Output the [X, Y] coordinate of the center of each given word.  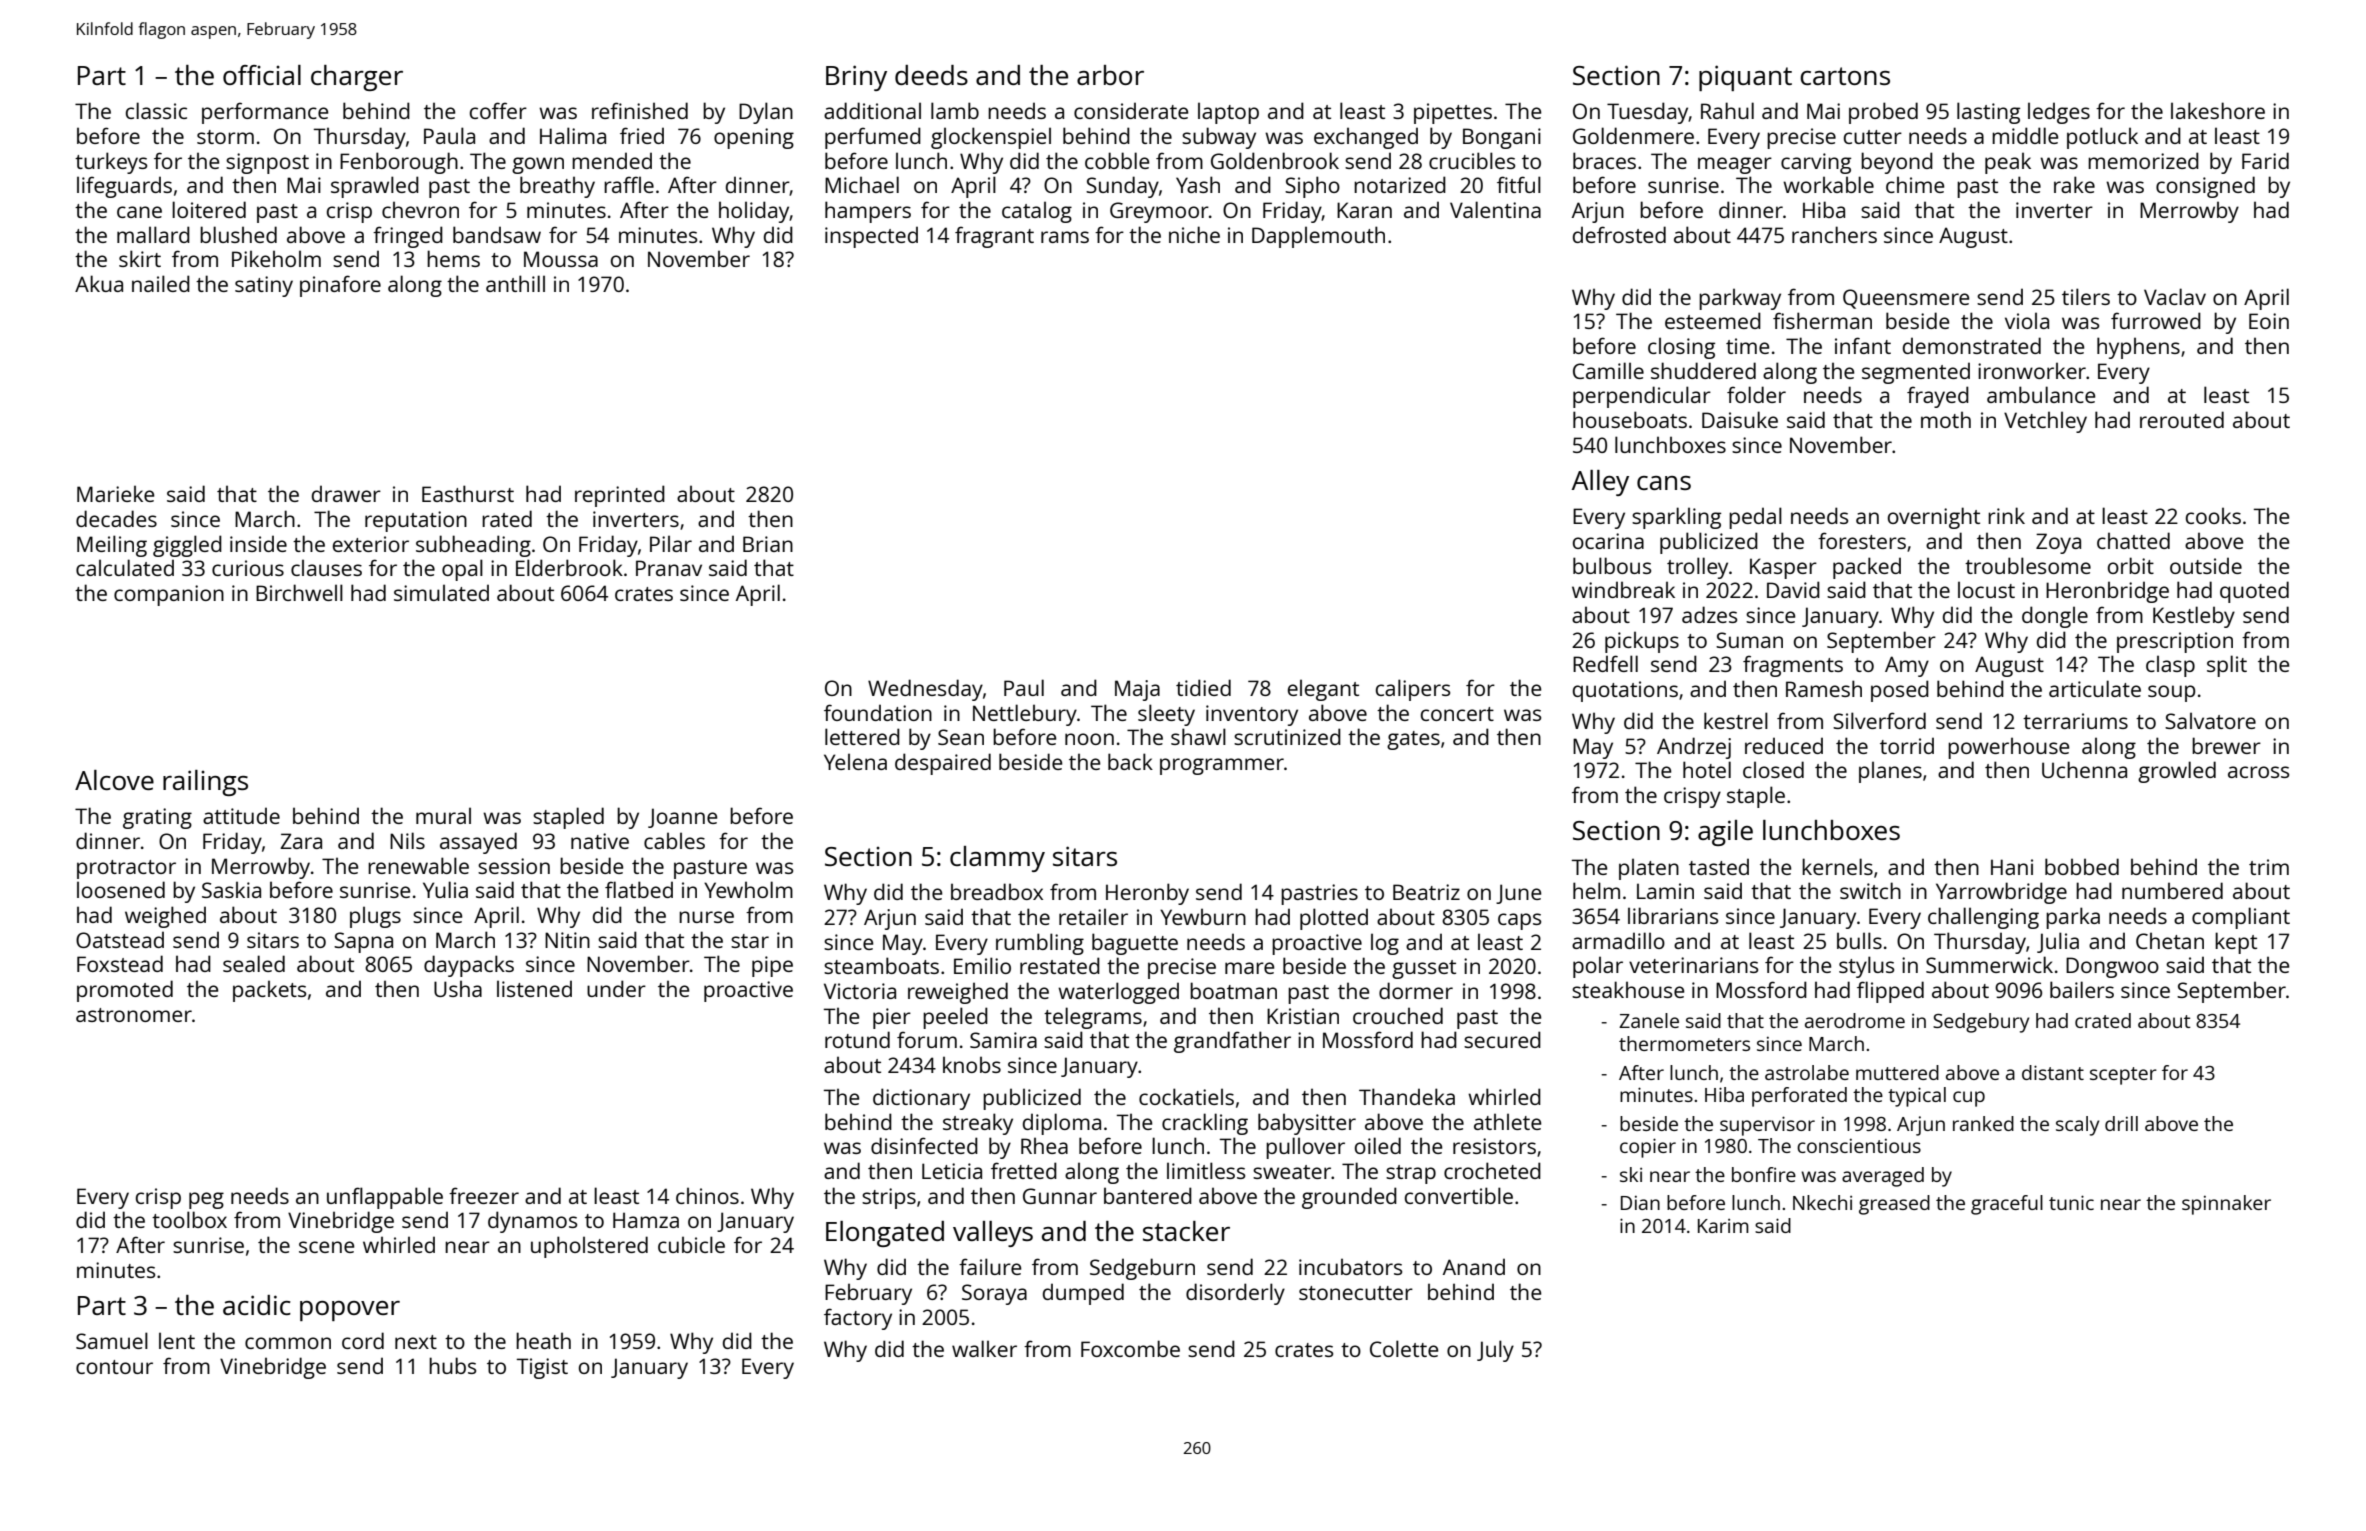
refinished [640, 110]
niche [1194, 234]
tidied [1203, 687]
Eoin [2269, 321]
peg [206, 1200]
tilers [2086, 296]
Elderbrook [569, 567]
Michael [862, 184]
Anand [1474, 1266]
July [1495, 1351]
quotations [1625, 691]
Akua [99, 283]
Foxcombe [1130, 1348]
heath [543, 1340]
